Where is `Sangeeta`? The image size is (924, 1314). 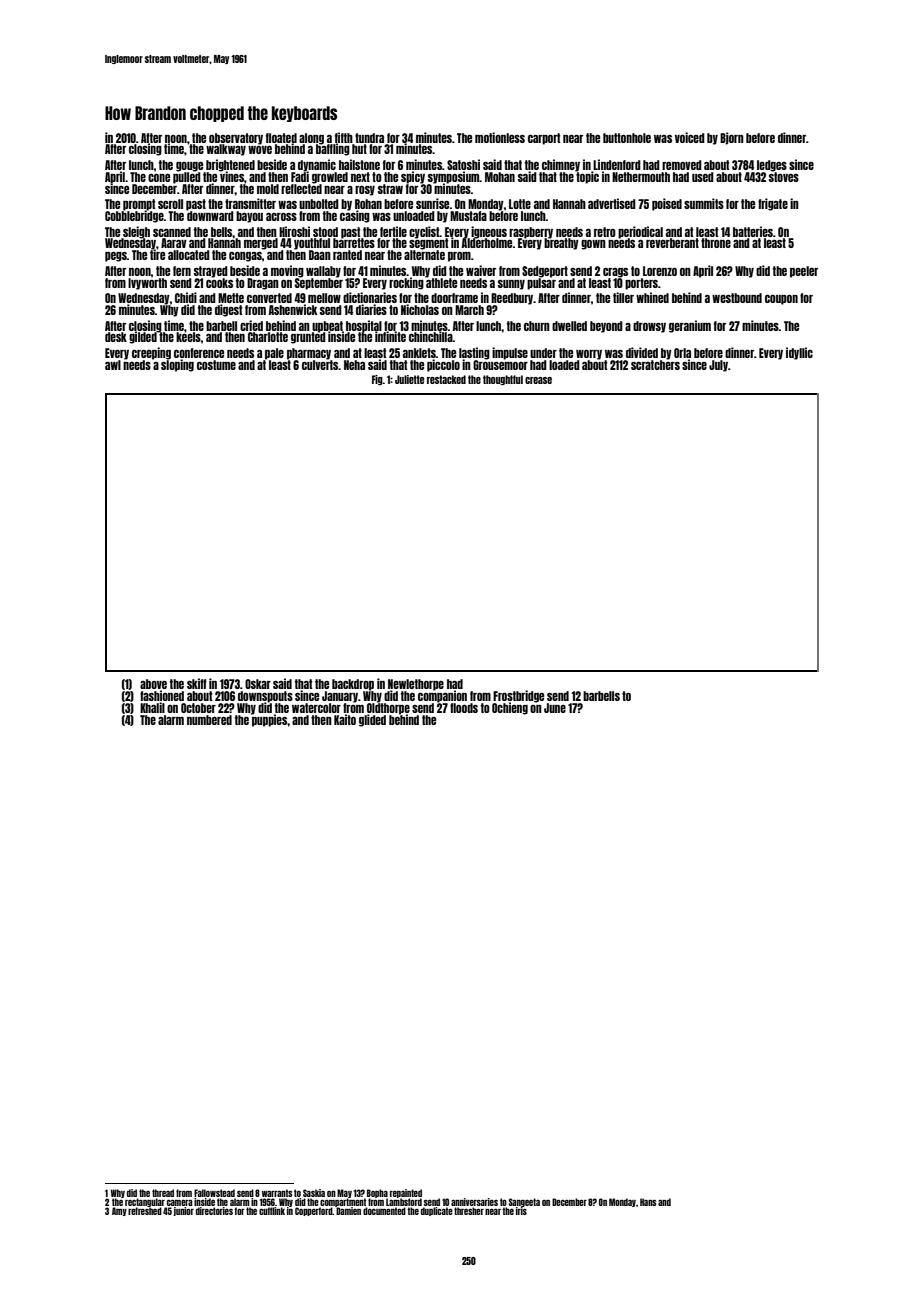 Sangeeta is located at coordinates (524, 1202).
